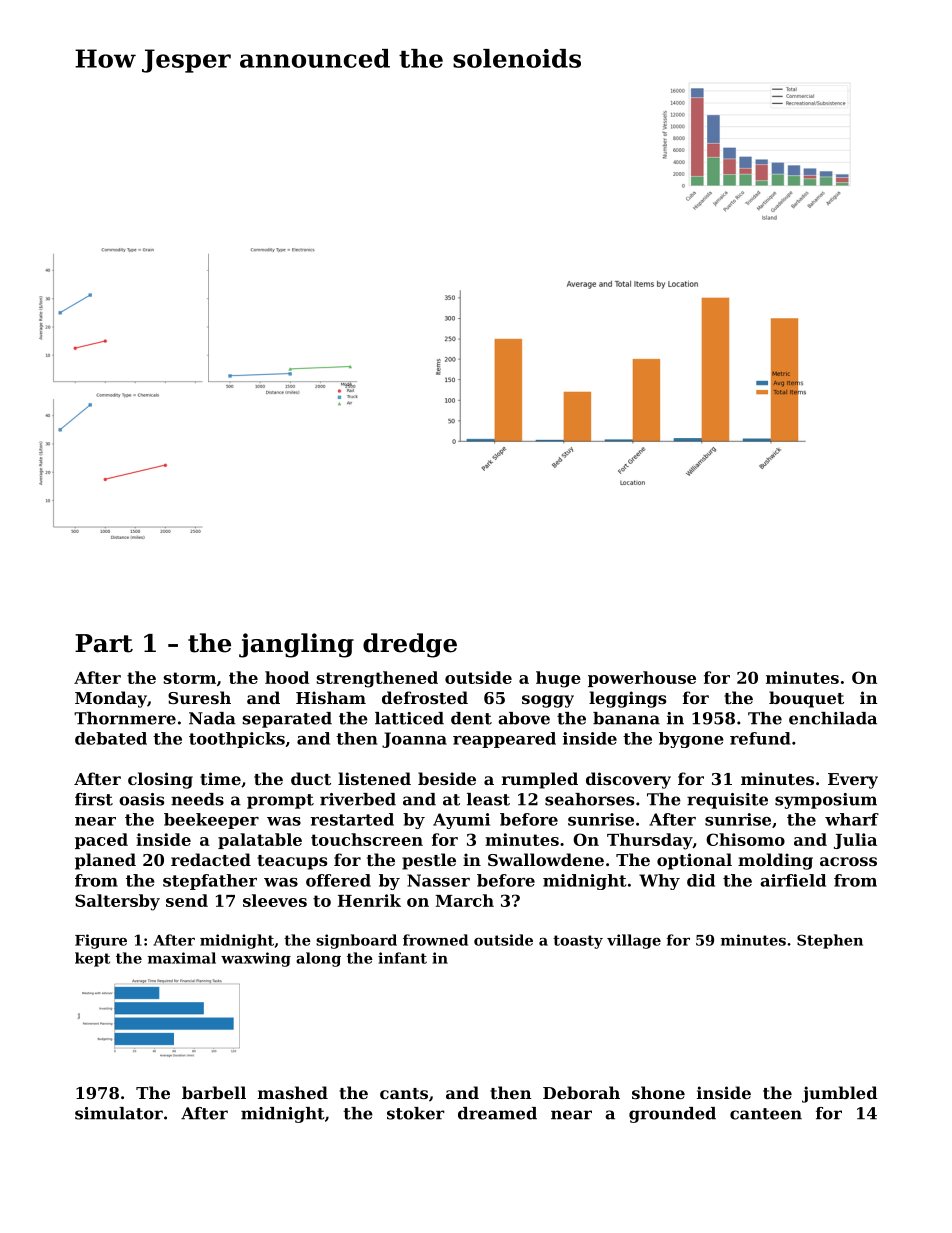 The height and width of the image is (1233, 952). Describe the element at coordinates (296, 645) in the image. I see `jangling` at that location.
